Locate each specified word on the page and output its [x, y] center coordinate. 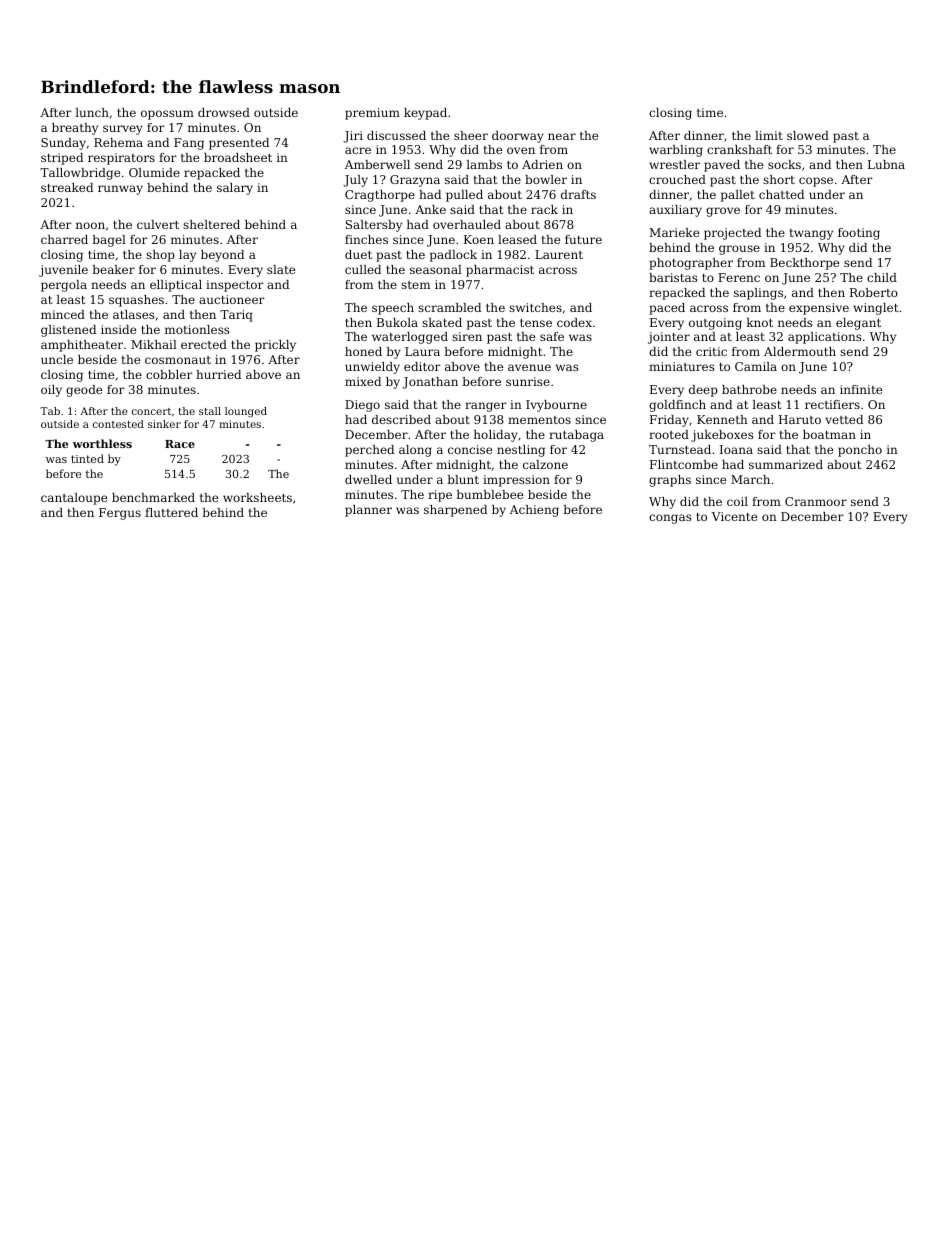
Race [180, 444]
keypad [425, 114]
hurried [218, 374]
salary [235, 189]
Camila [756, 366]
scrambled [449, 307]
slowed [808, 135]
